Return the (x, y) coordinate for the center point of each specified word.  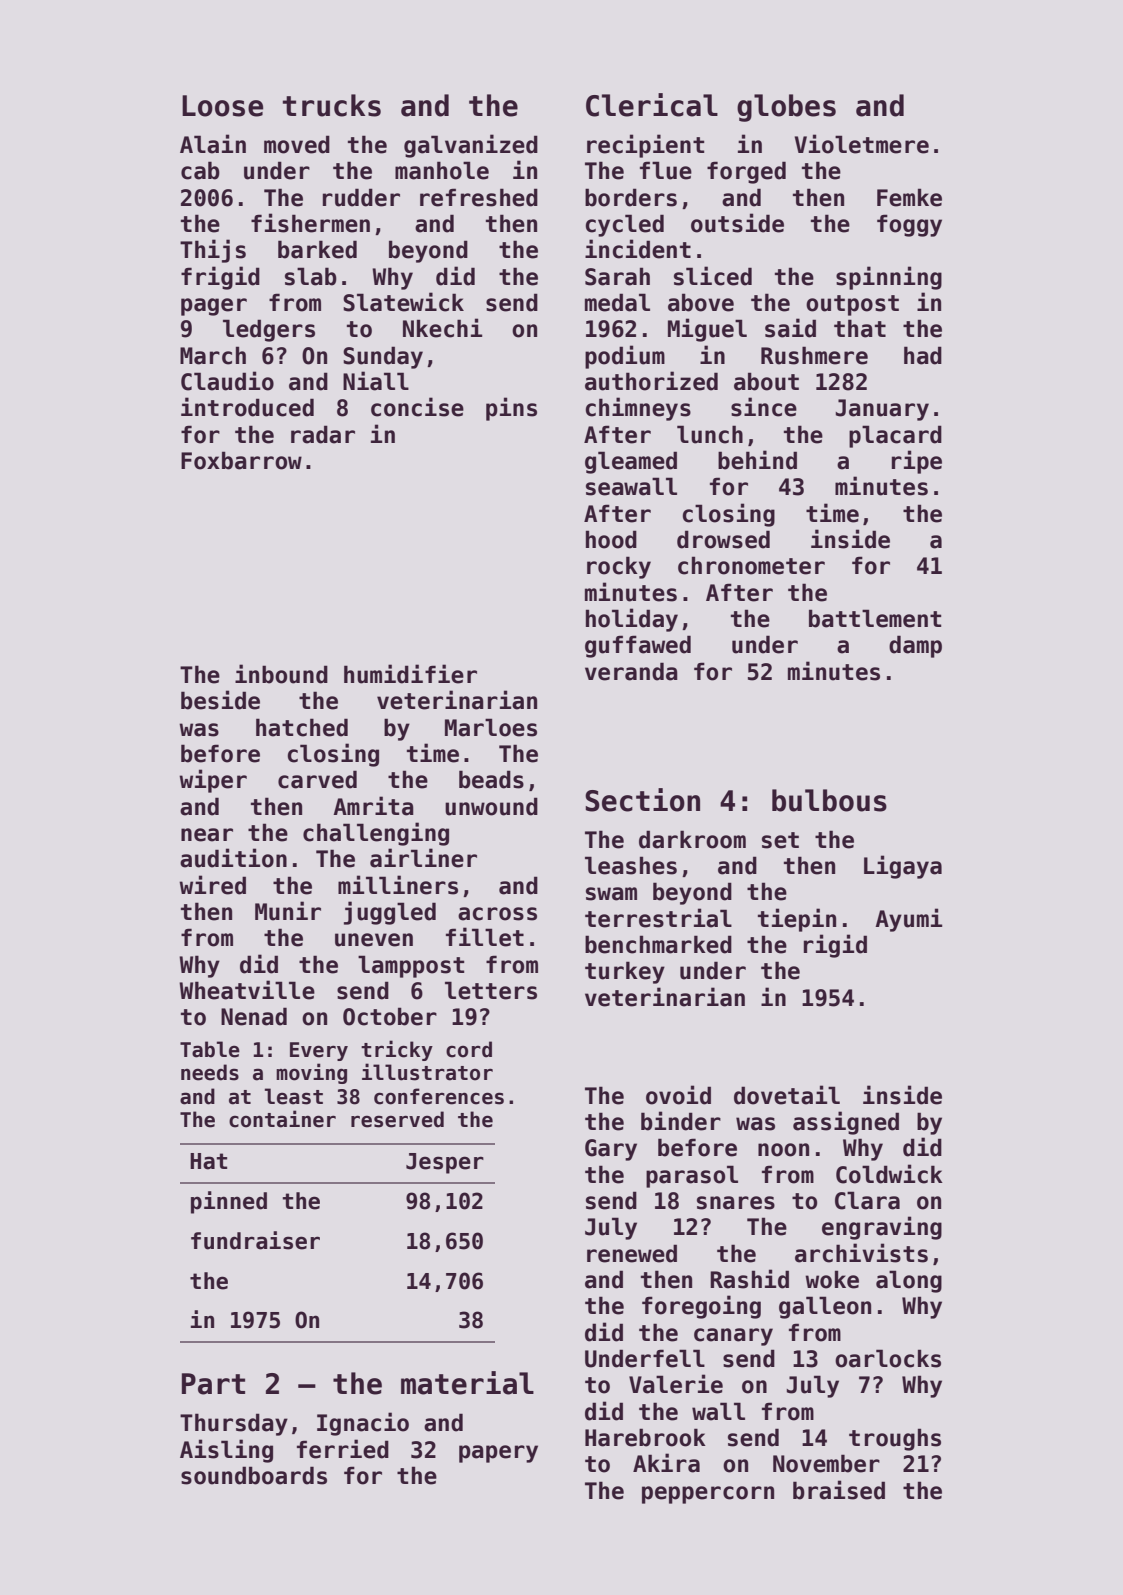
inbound (281, 674)
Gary (611, 1150)
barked (317, 249)
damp (915, 646)
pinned (229, 1202)
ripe (917, 462)
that (860, 328)
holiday (632, 620)
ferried (343, 1449)
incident (638, 249)
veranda (631, 671)
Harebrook (645, 1437)
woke (832, 1279)
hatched (302, 727)
